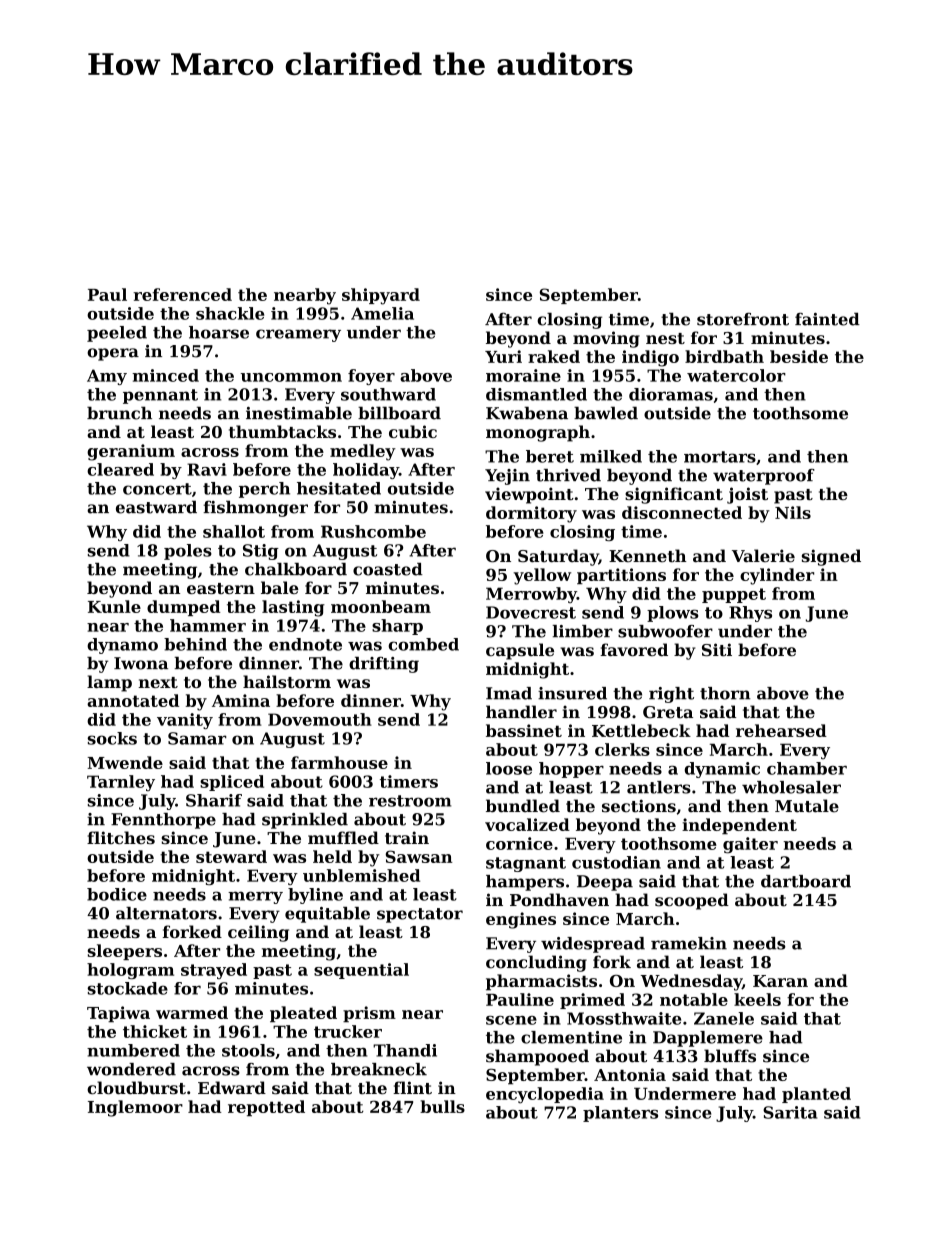  What do you see at coordinates (545, 1095) in the page?
I see `encyclopedia` at bounding box center [545, 1095].
